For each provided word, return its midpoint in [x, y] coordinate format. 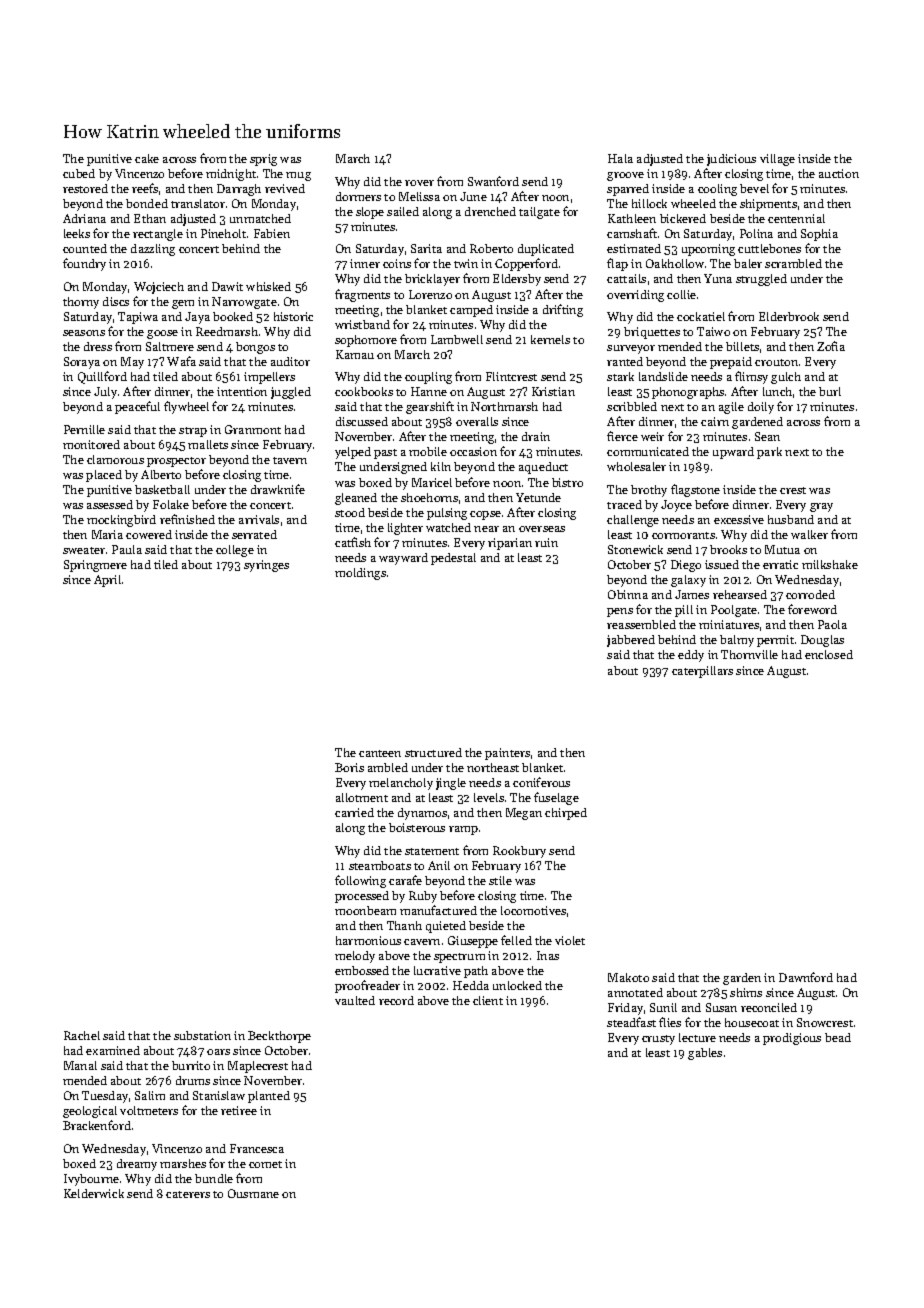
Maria [107, 534]
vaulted [355, 1000]
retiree [239, 1110]
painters [507, 754]
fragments [362, 295]
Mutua [782, 549]
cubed [79, 173]
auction [839, 173]
